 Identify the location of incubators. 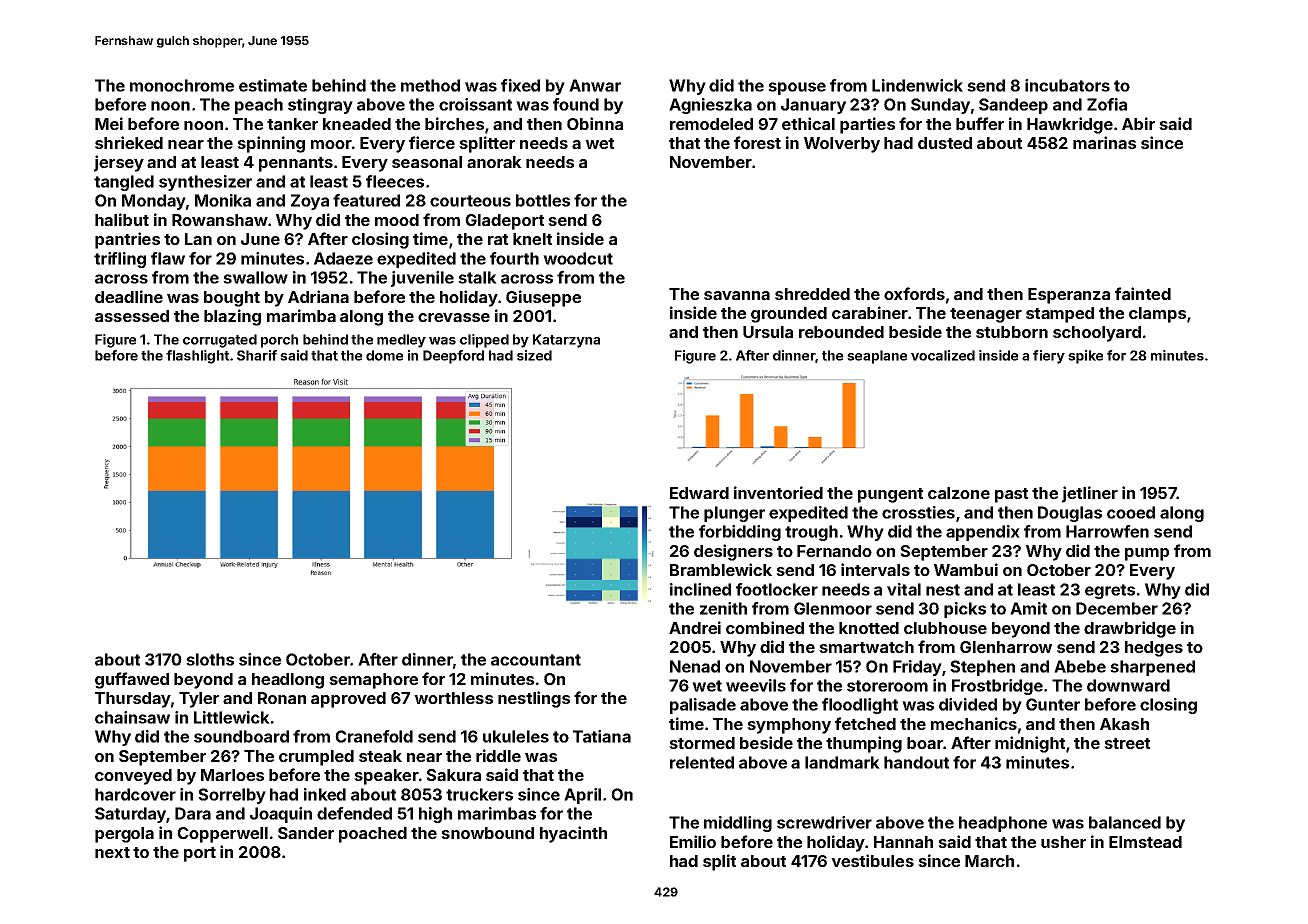
(1067, 85).
